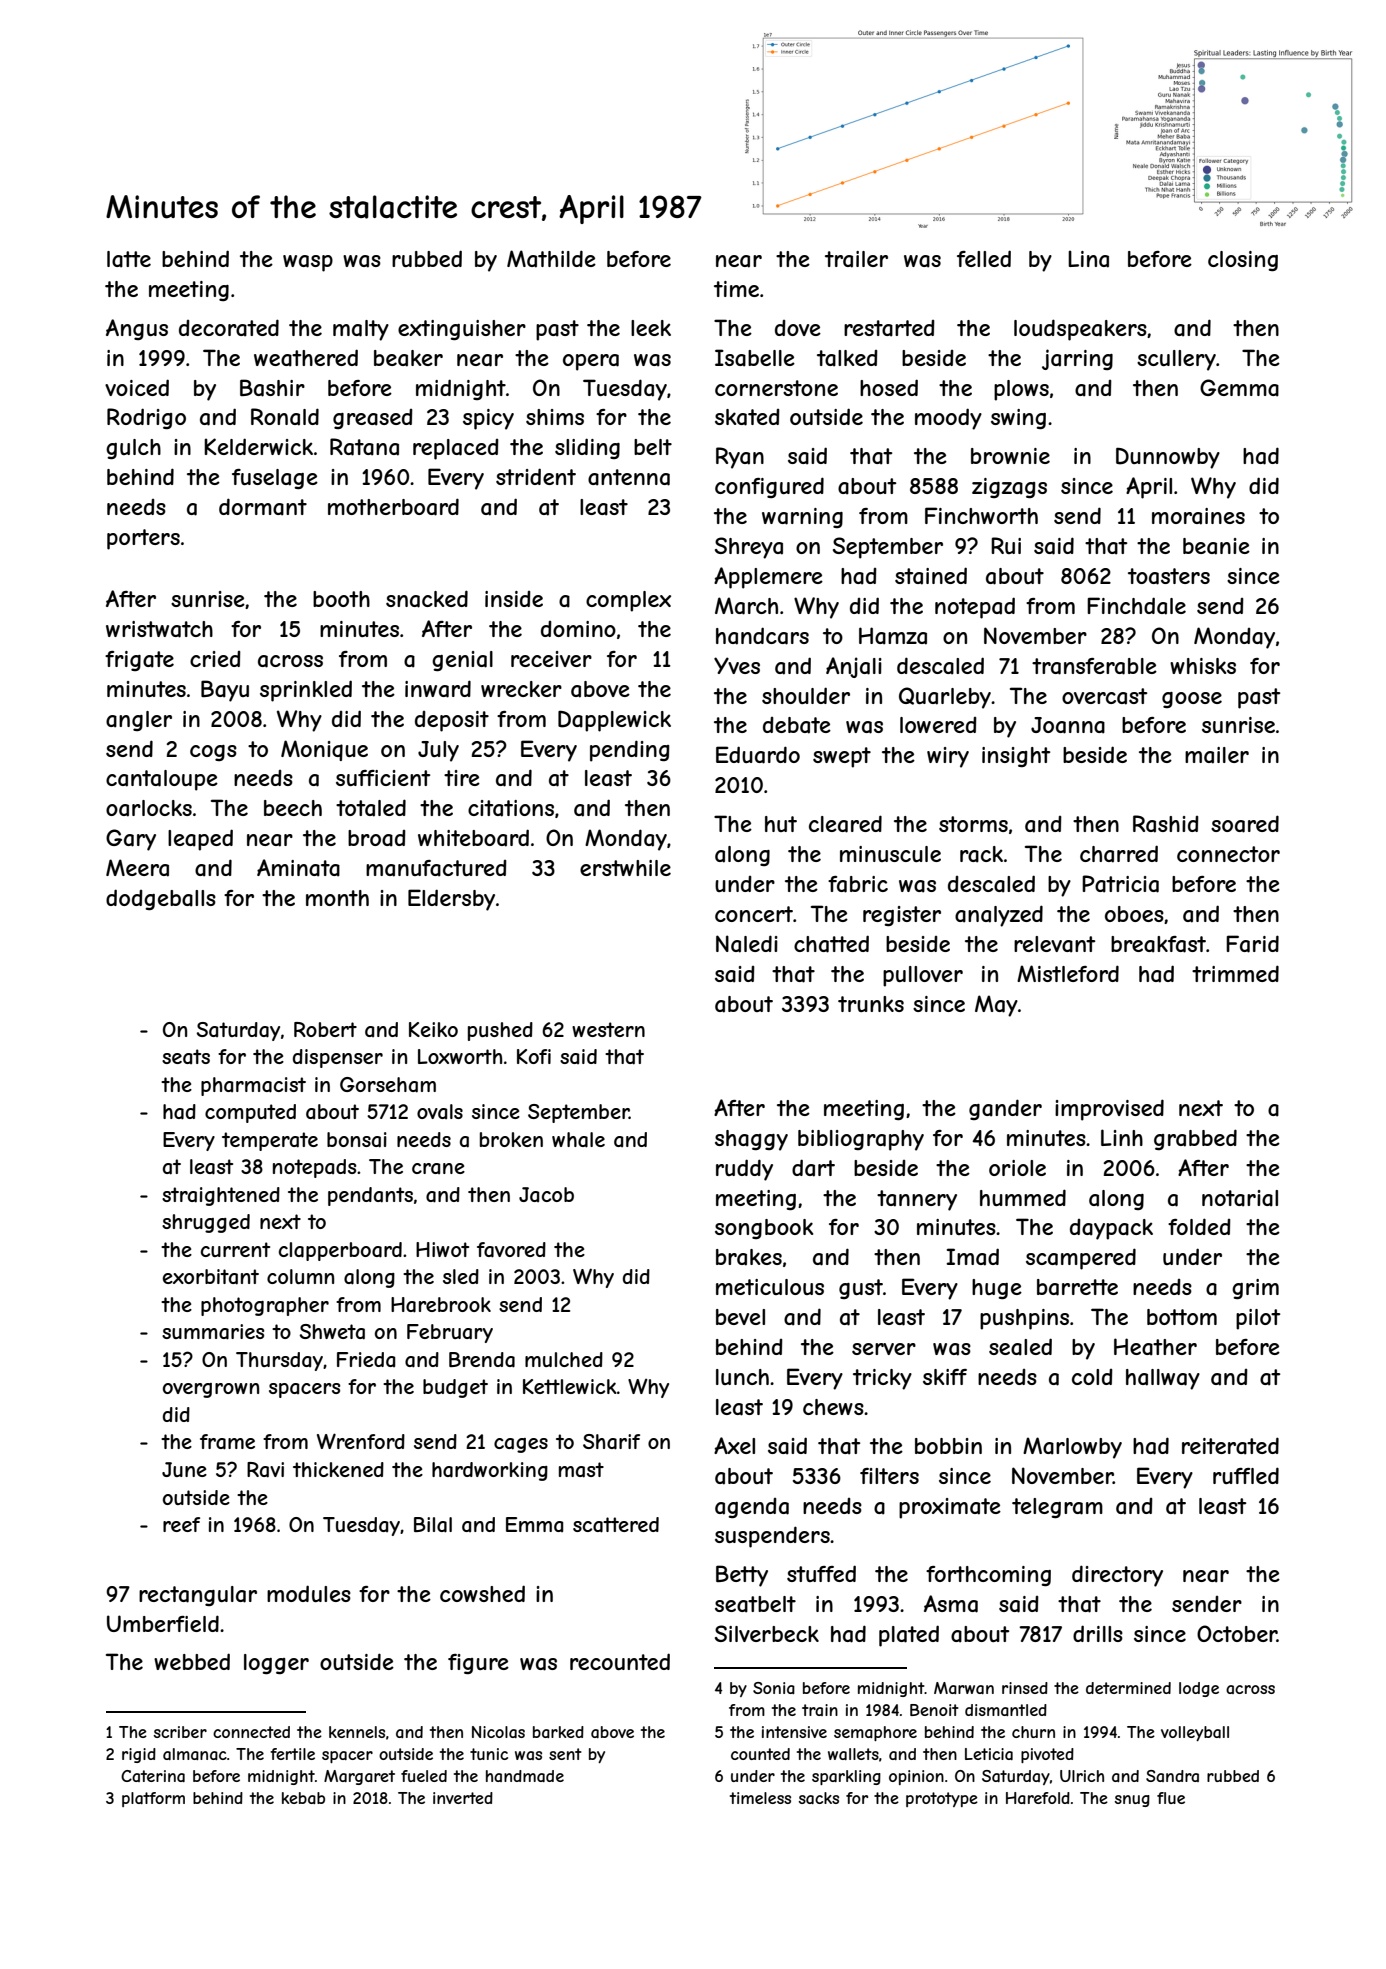 This image has width=1386, height=1969. What do you see at coordinates (1016, 757) in the image?
I see `insight` at bounding box center [1016, 757].
